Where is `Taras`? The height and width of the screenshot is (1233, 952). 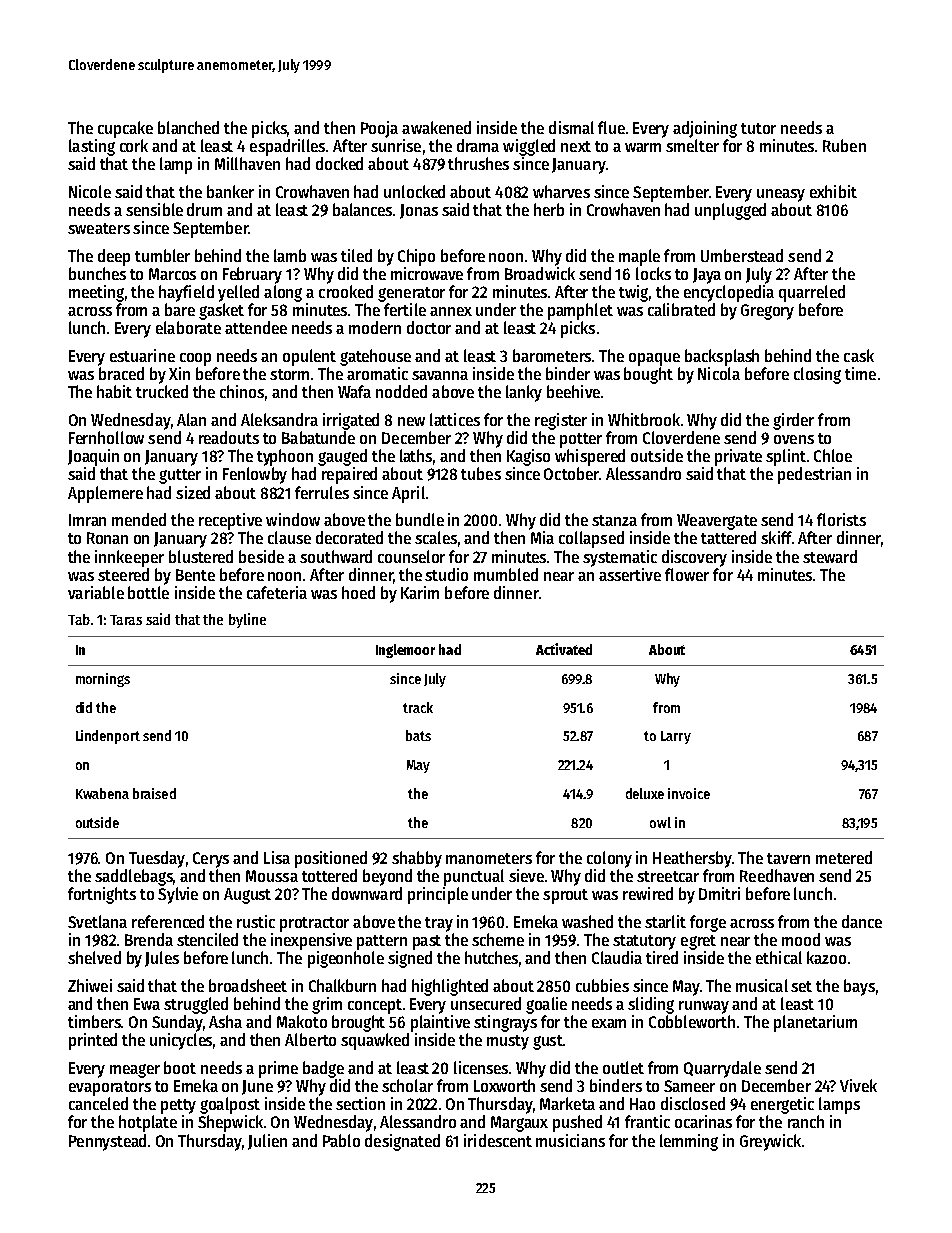
Taras is located at coordinates (126, 620).
